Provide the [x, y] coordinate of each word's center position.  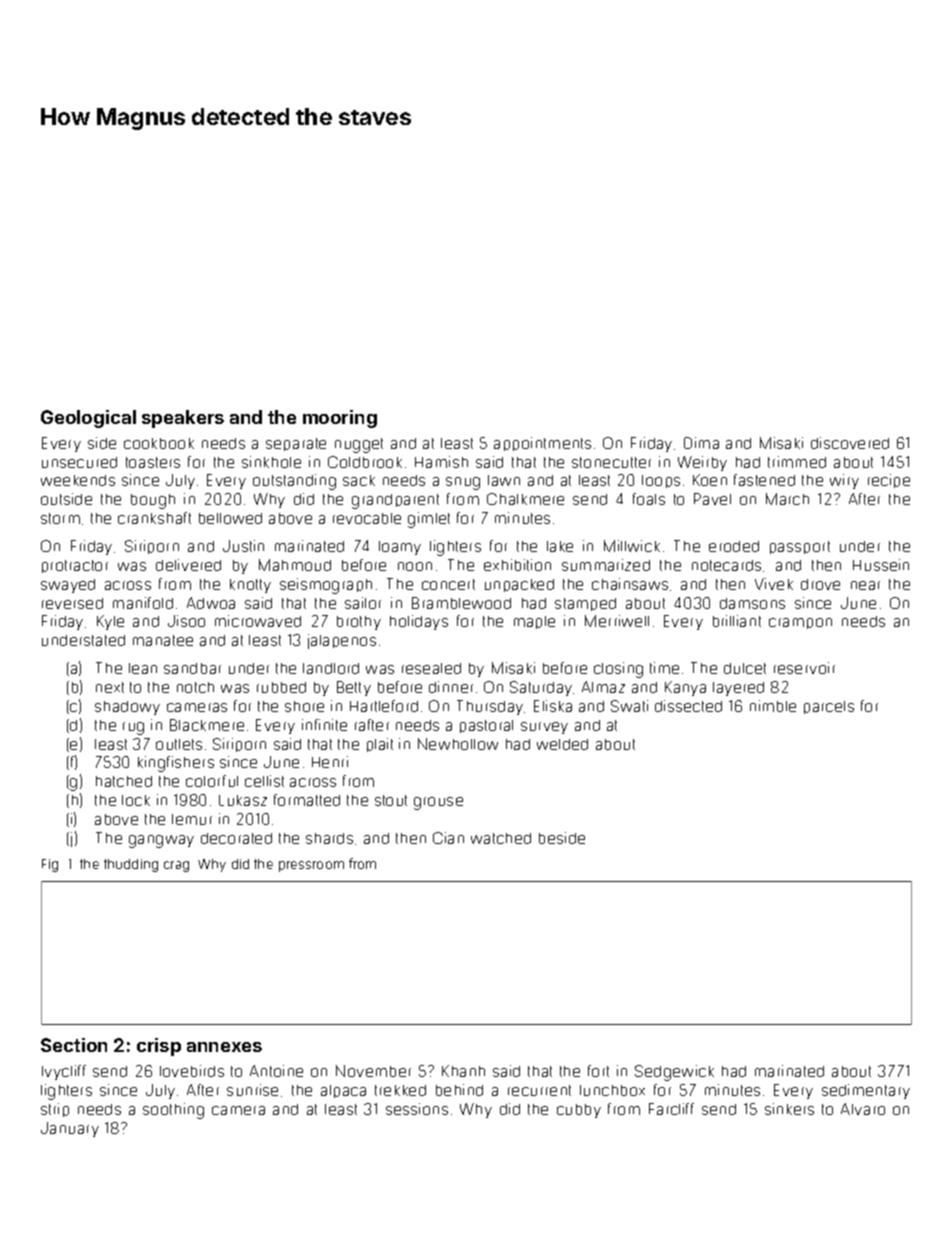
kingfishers [176, 764]
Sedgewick [674, 1073]
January [70, 1129]
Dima [701, 443]
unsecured [79, 462]
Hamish [441, 462]
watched [501, 838]
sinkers [789, 1109]
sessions [417, 1109]
